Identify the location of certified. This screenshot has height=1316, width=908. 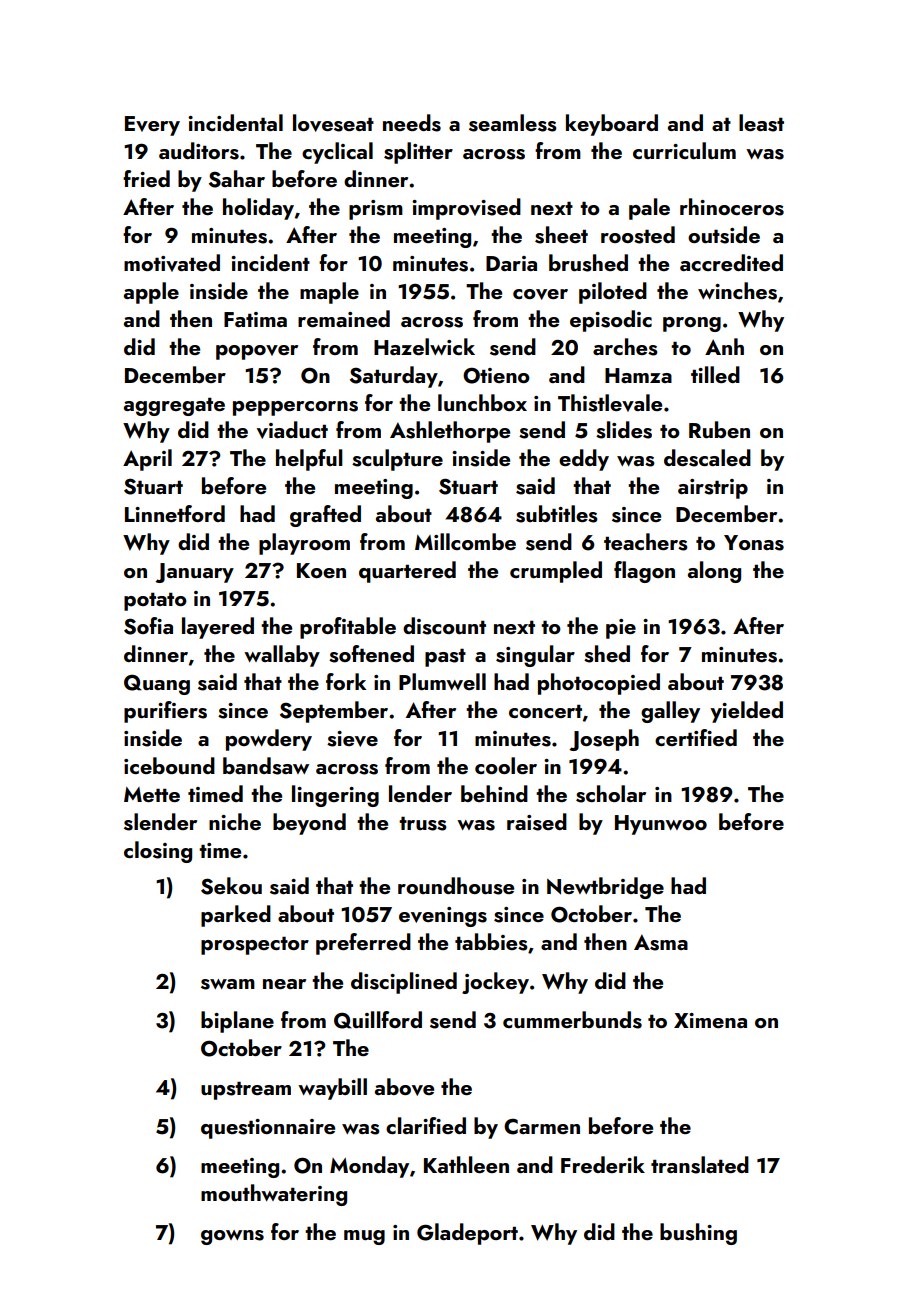
(696, 737).
